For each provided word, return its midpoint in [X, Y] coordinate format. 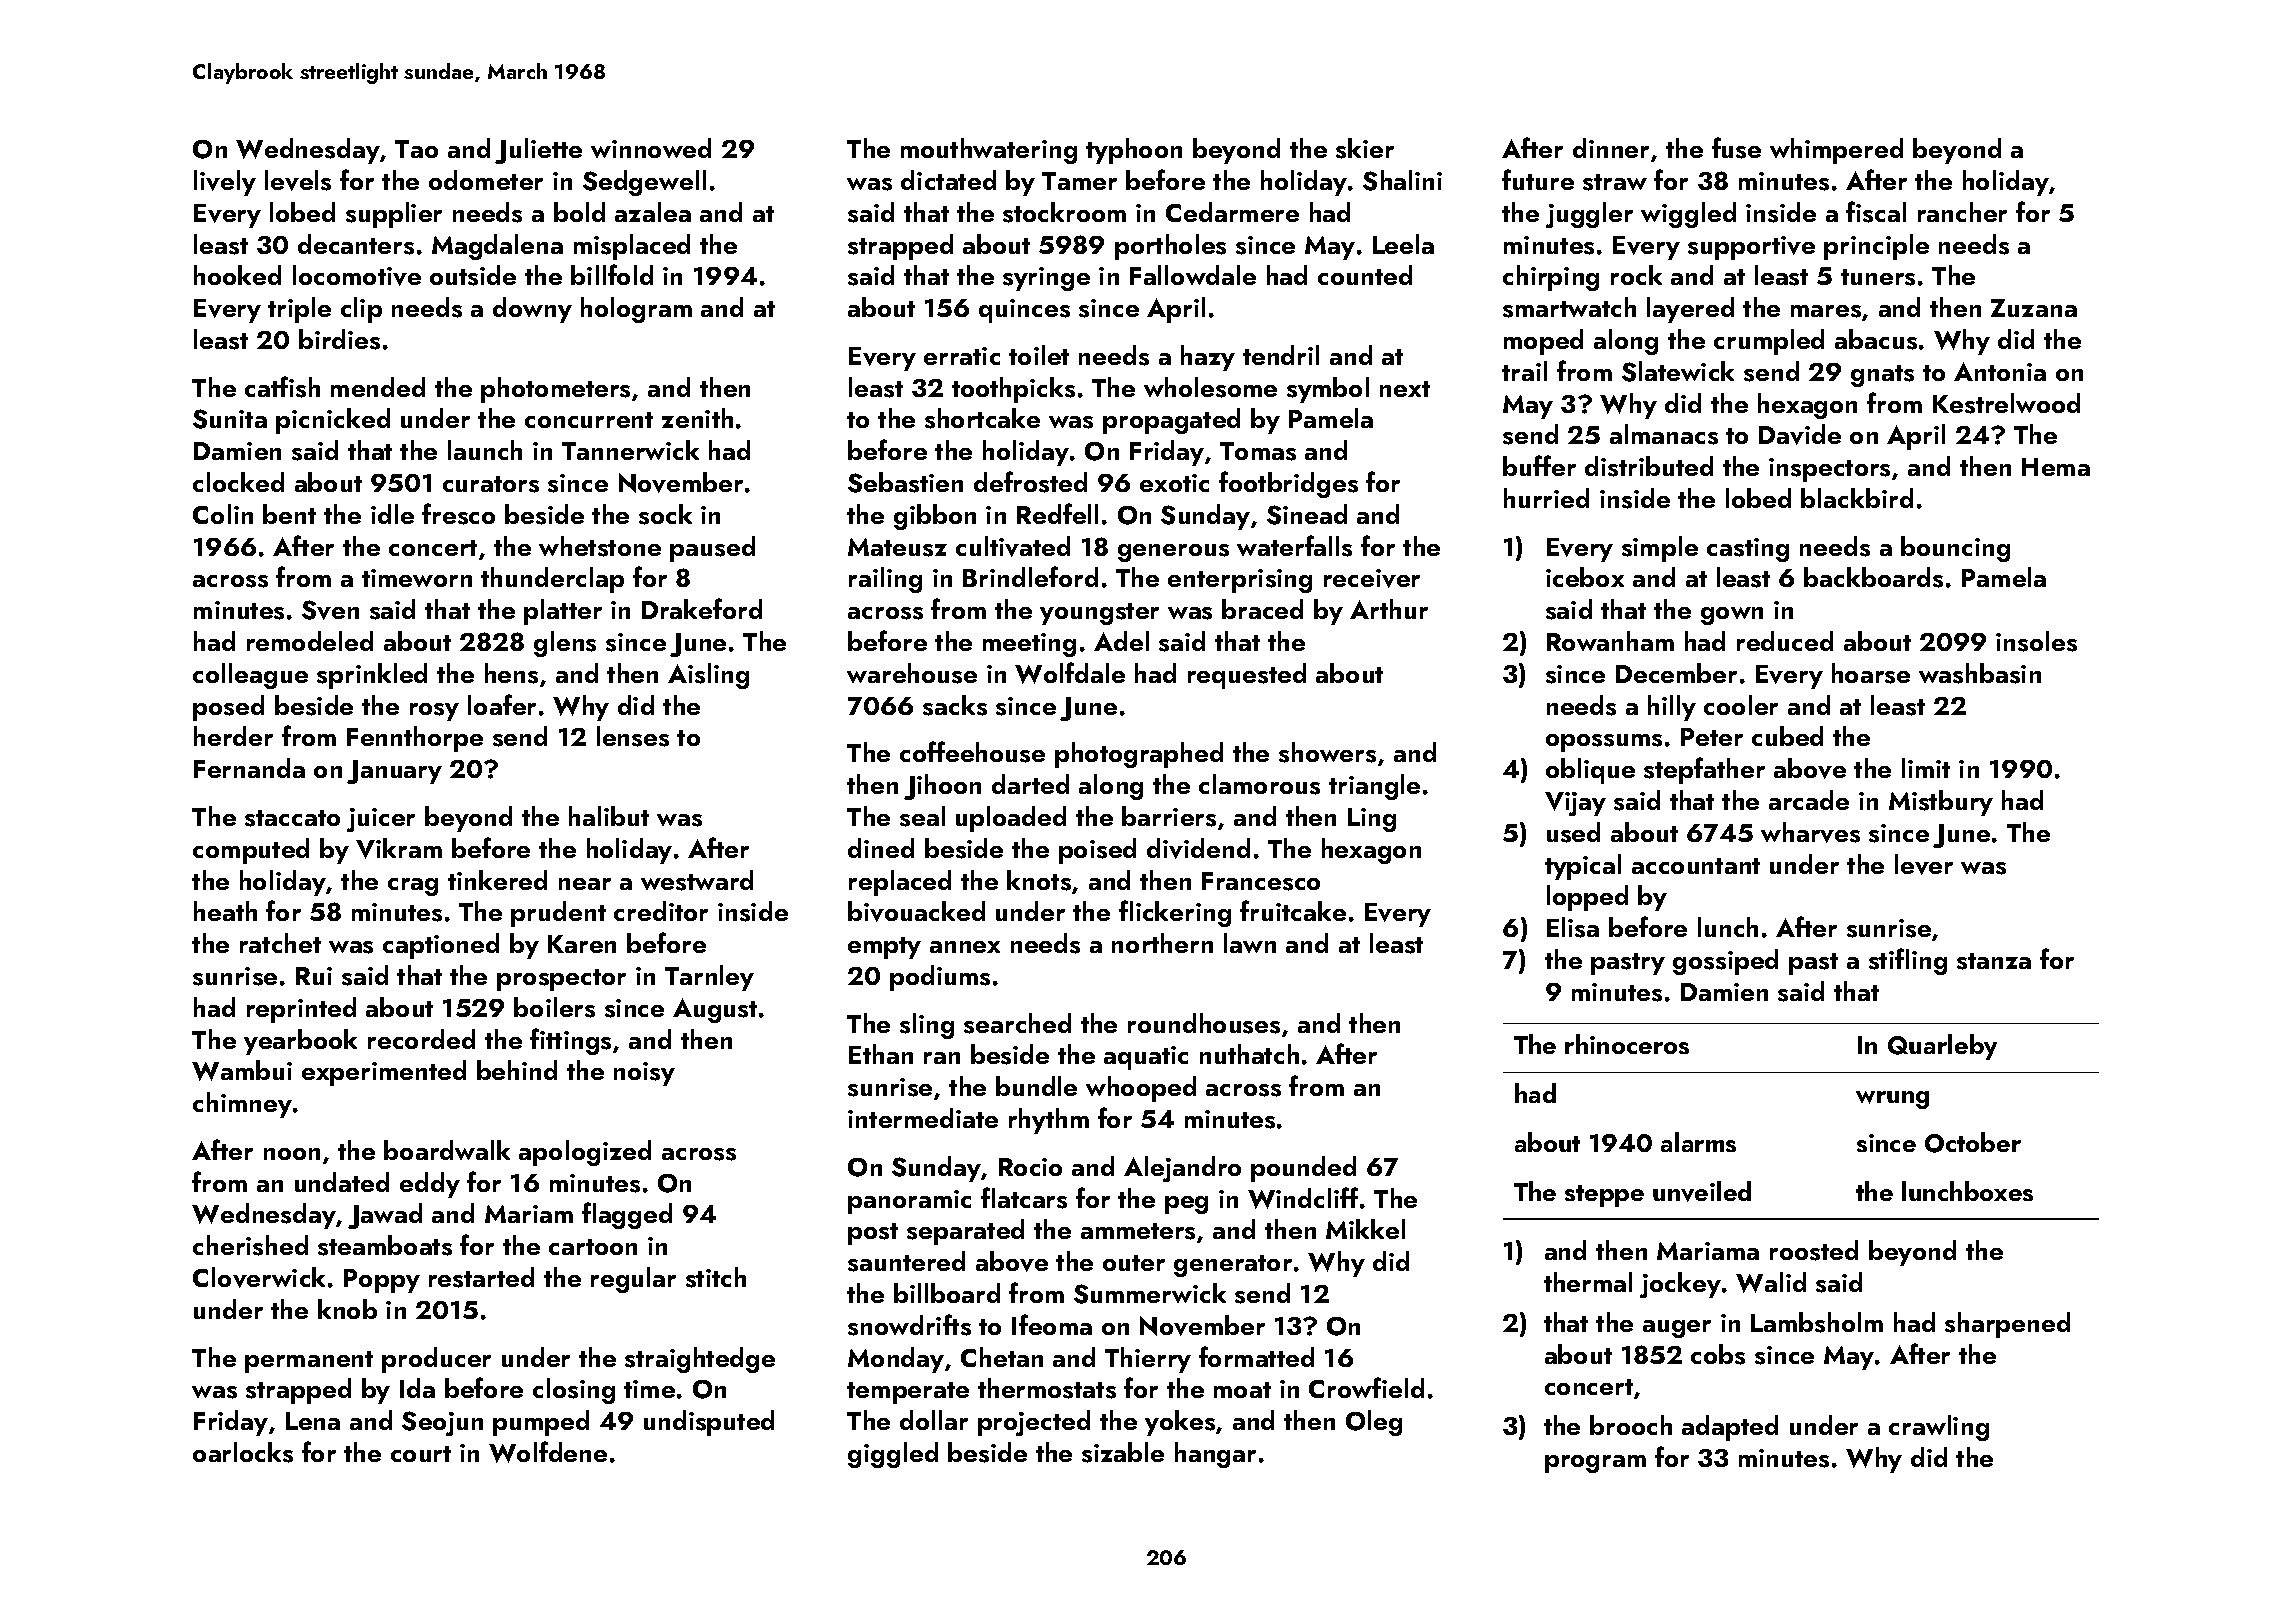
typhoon [1134, 151]
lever [1924, 864]
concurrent [589, 420]
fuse [1736, 148]
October [1973, 1142]
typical [1583, 867]
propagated [1171, 421]
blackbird [1857, 498]
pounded [1303, 1169]
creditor [661, 911]
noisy [644, 1074]
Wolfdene [548, 1452]
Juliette [538, 151]
